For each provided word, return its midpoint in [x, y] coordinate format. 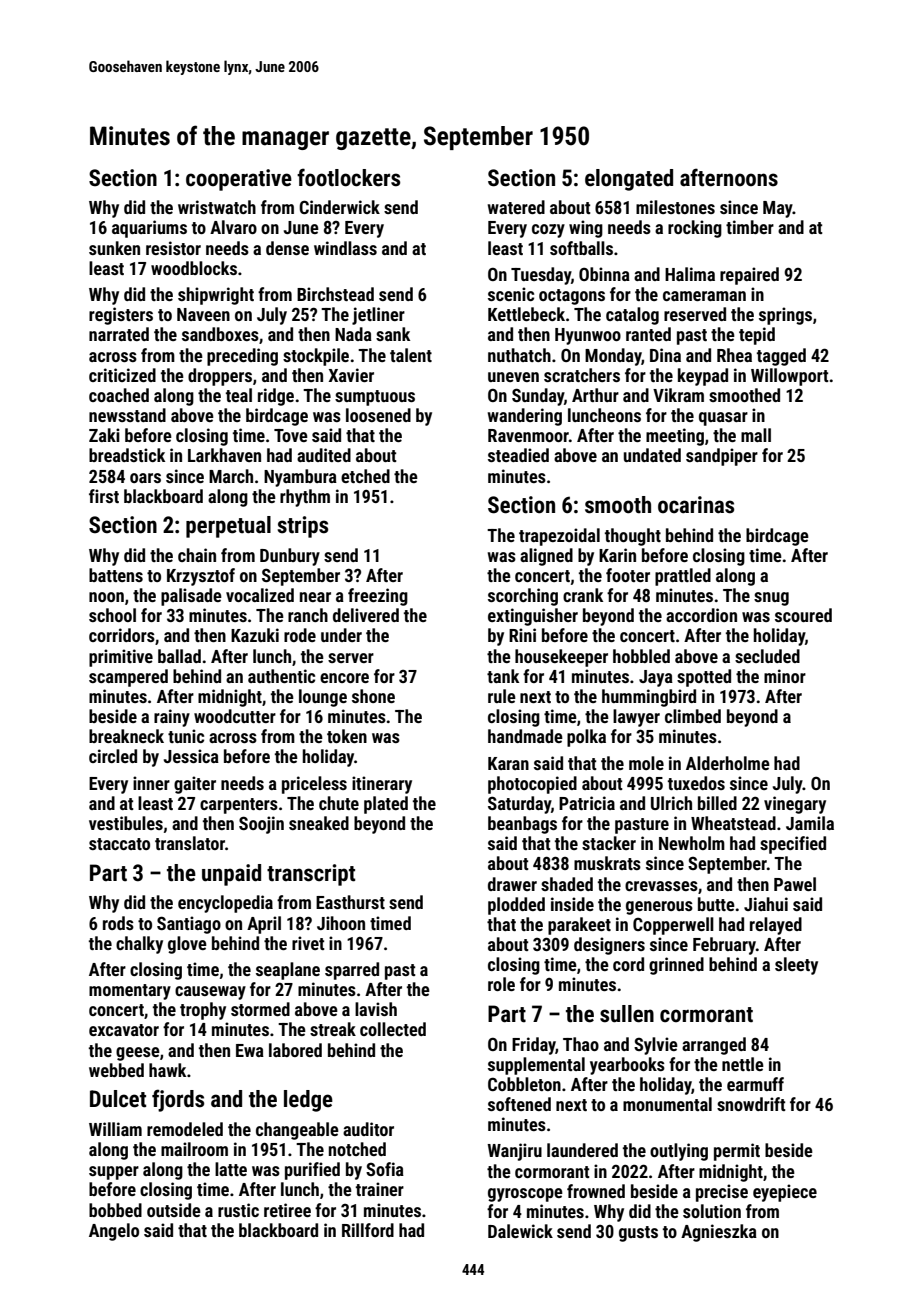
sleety [796, 966]
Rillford [368, 1230]
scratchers [582, 375]
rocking [695, 229]
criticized [122, 375]
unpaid [231, 875]
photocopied [532, 785]
